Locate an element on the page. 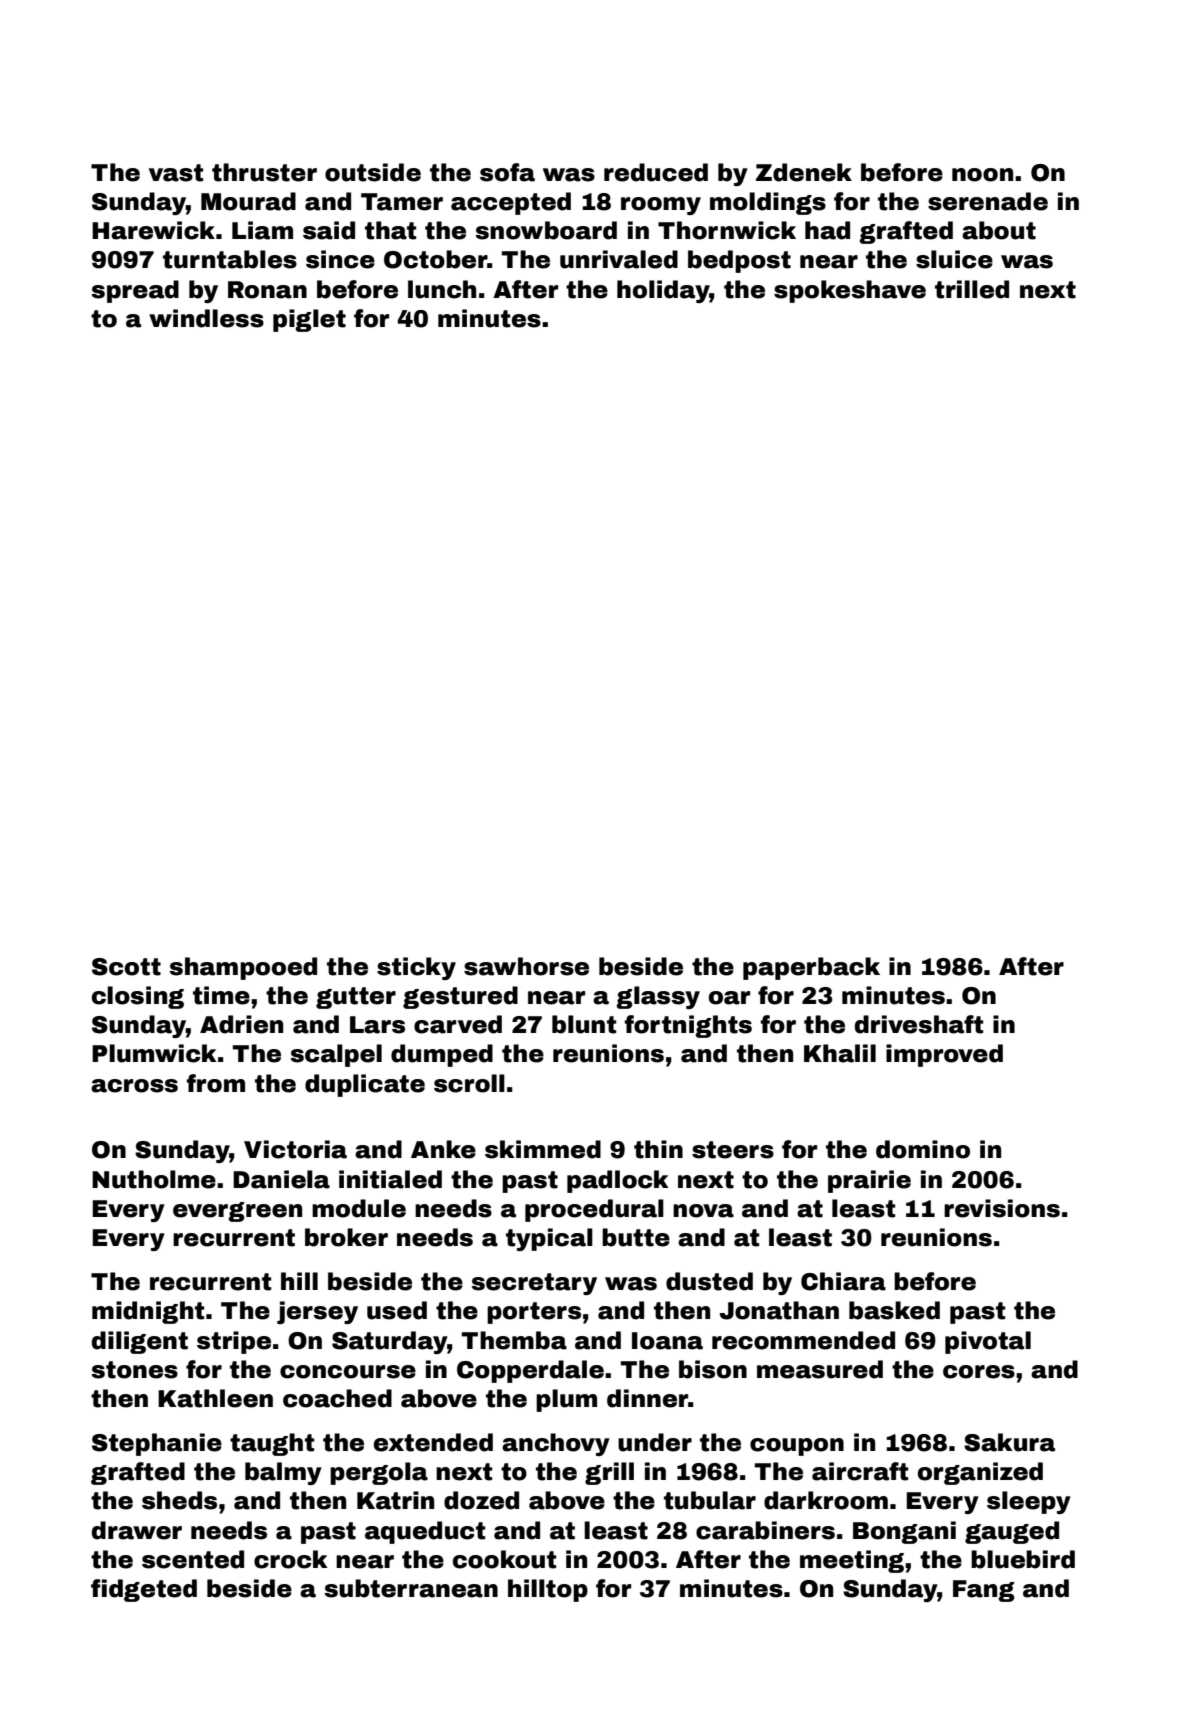 Image resolution: width=1182 pixels, height=1712 pixels. reduced is located at coordinates (656, 172).
